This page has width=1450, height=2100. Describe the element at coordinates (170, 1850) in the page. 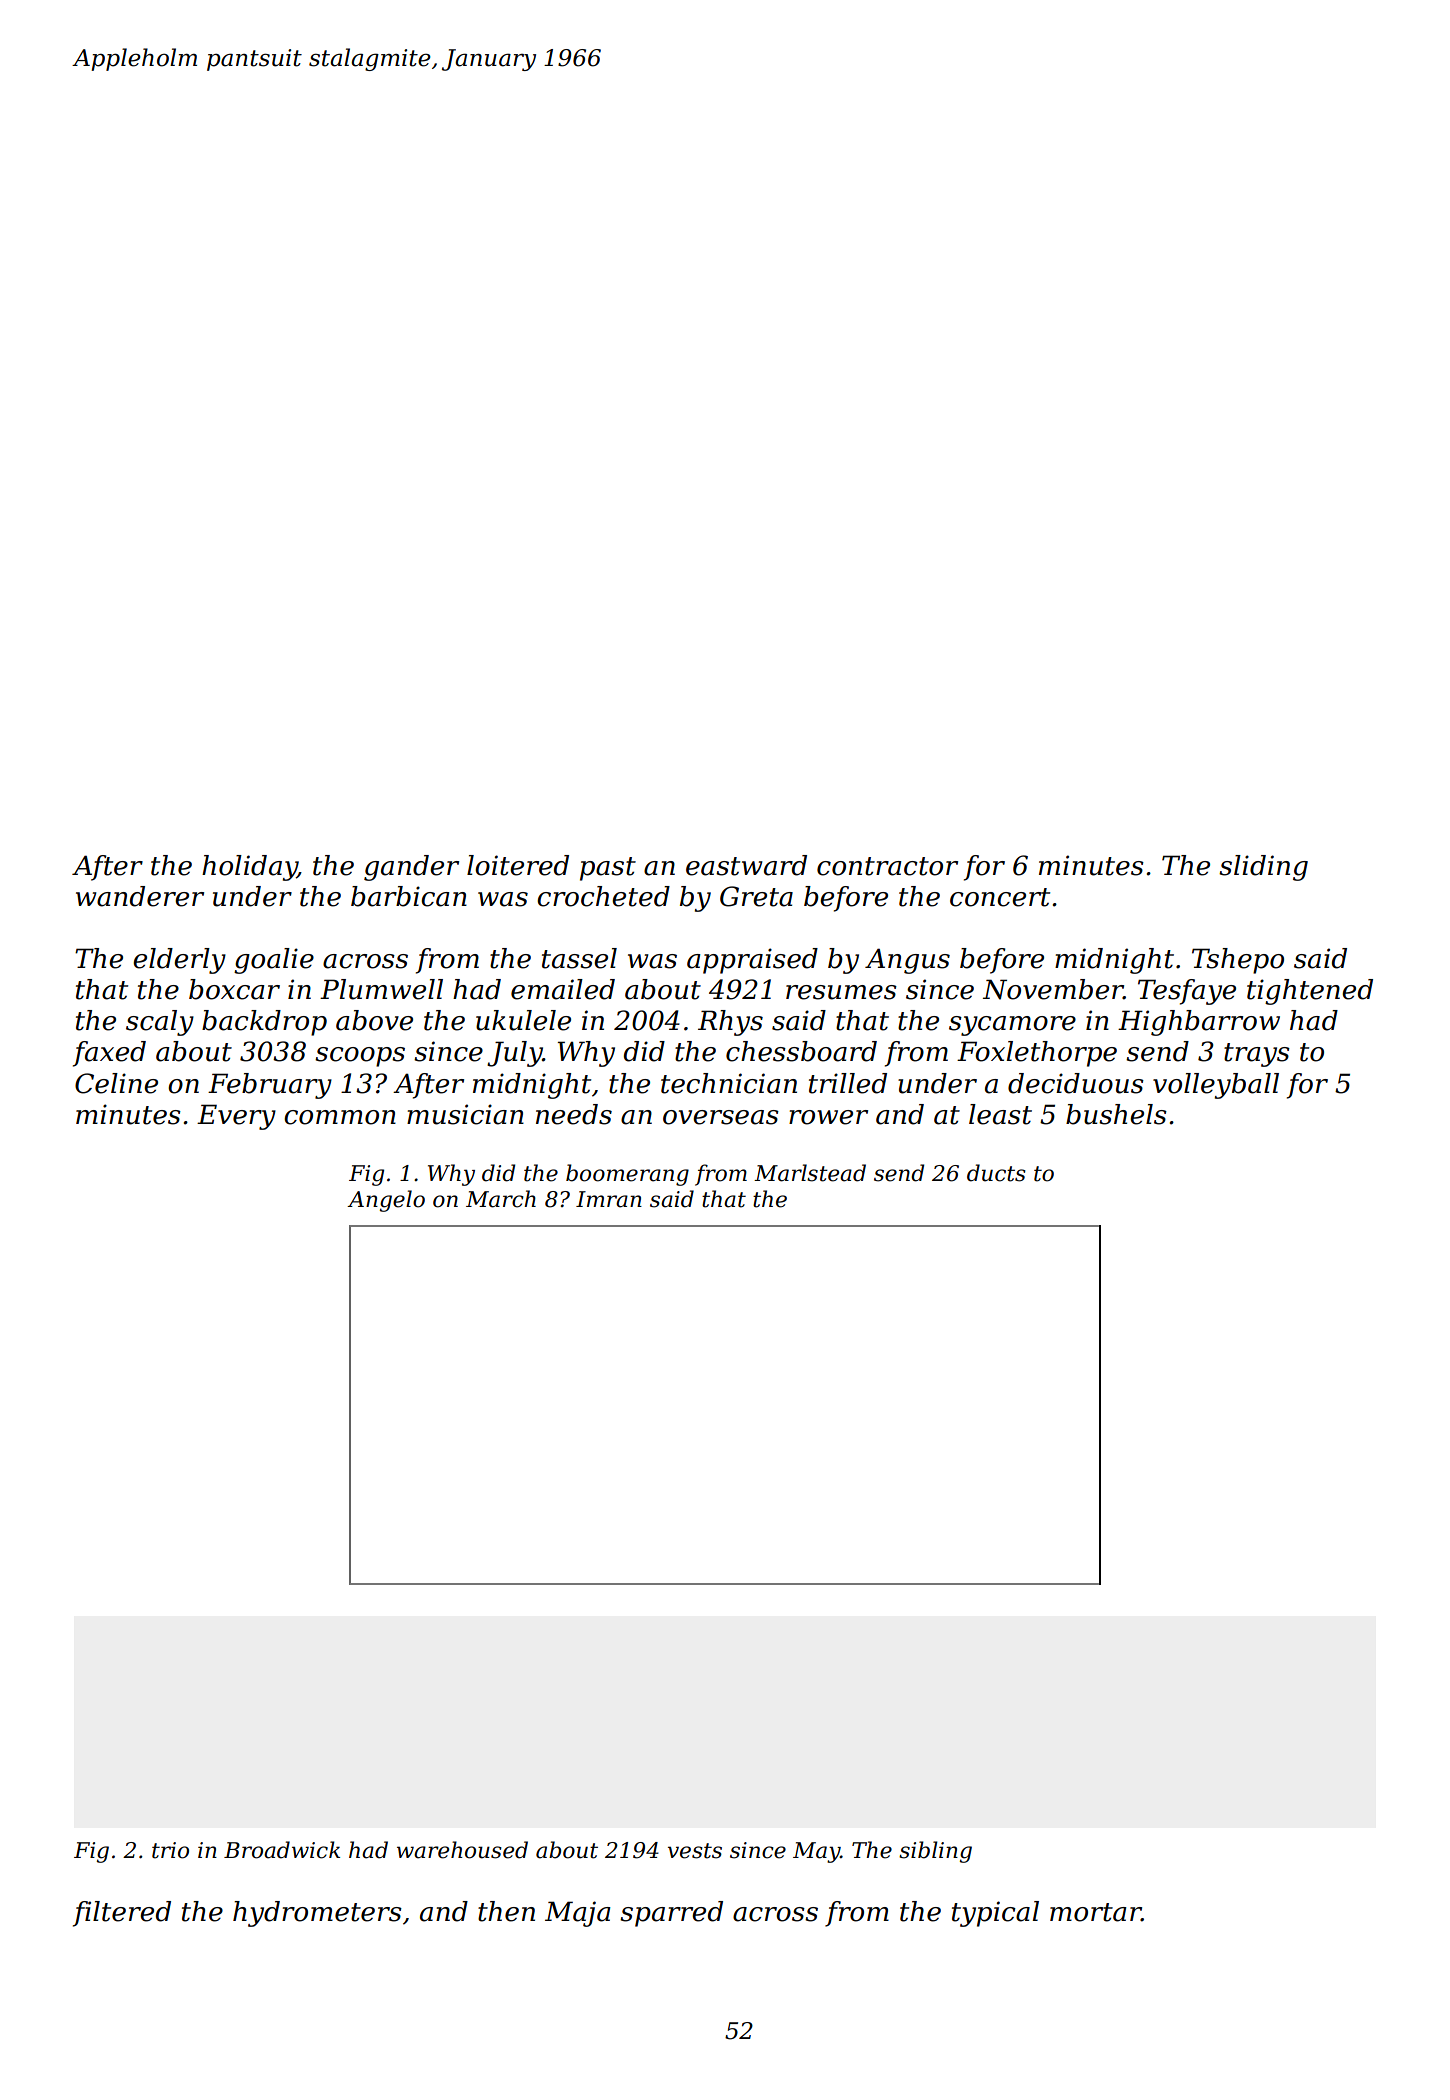

I see `trio` at that location.
